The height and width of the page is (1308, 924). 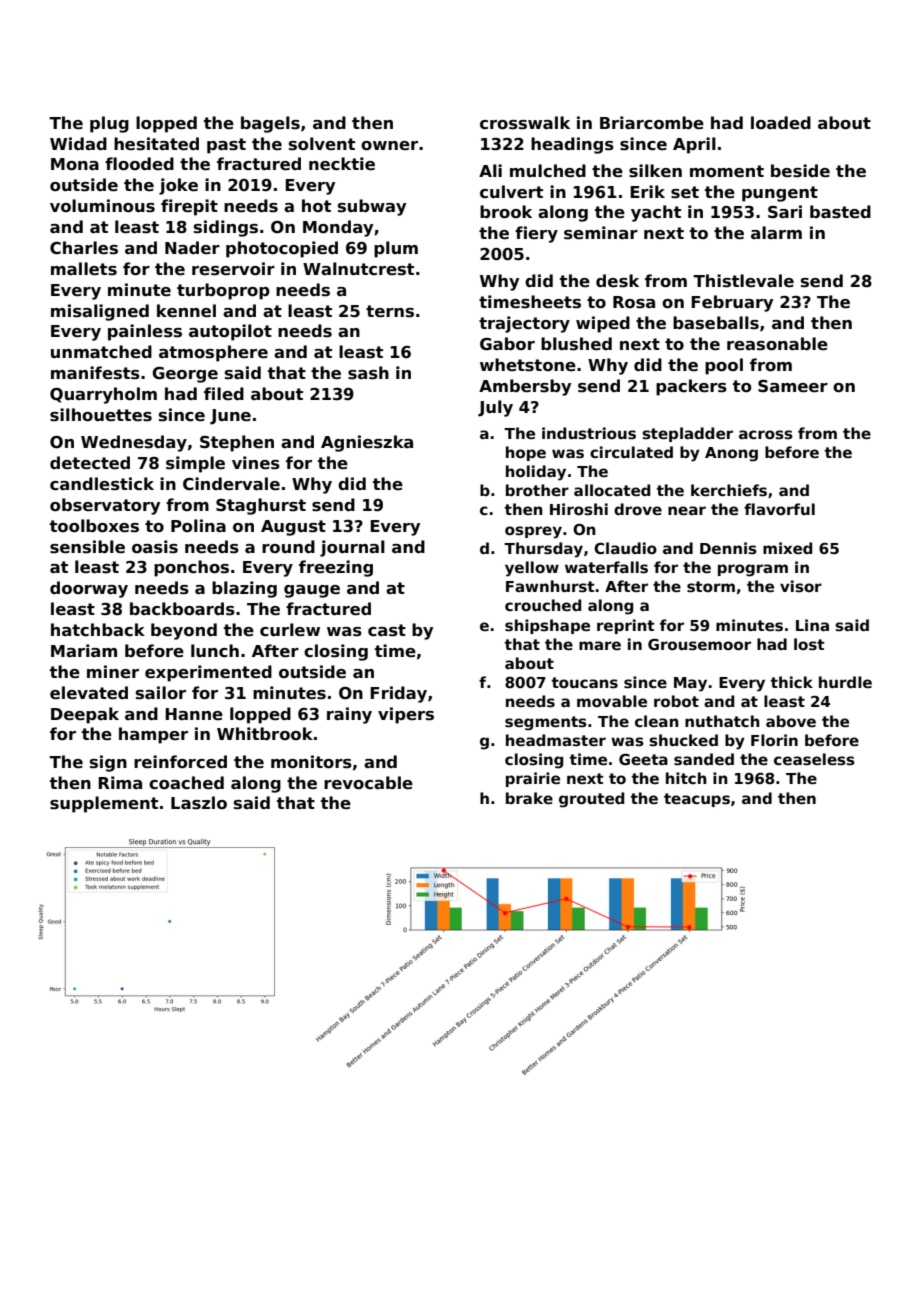 What do you see at coordinates (244, 589) in the page?
I see `blazing` at bounding box center [244, 589].
